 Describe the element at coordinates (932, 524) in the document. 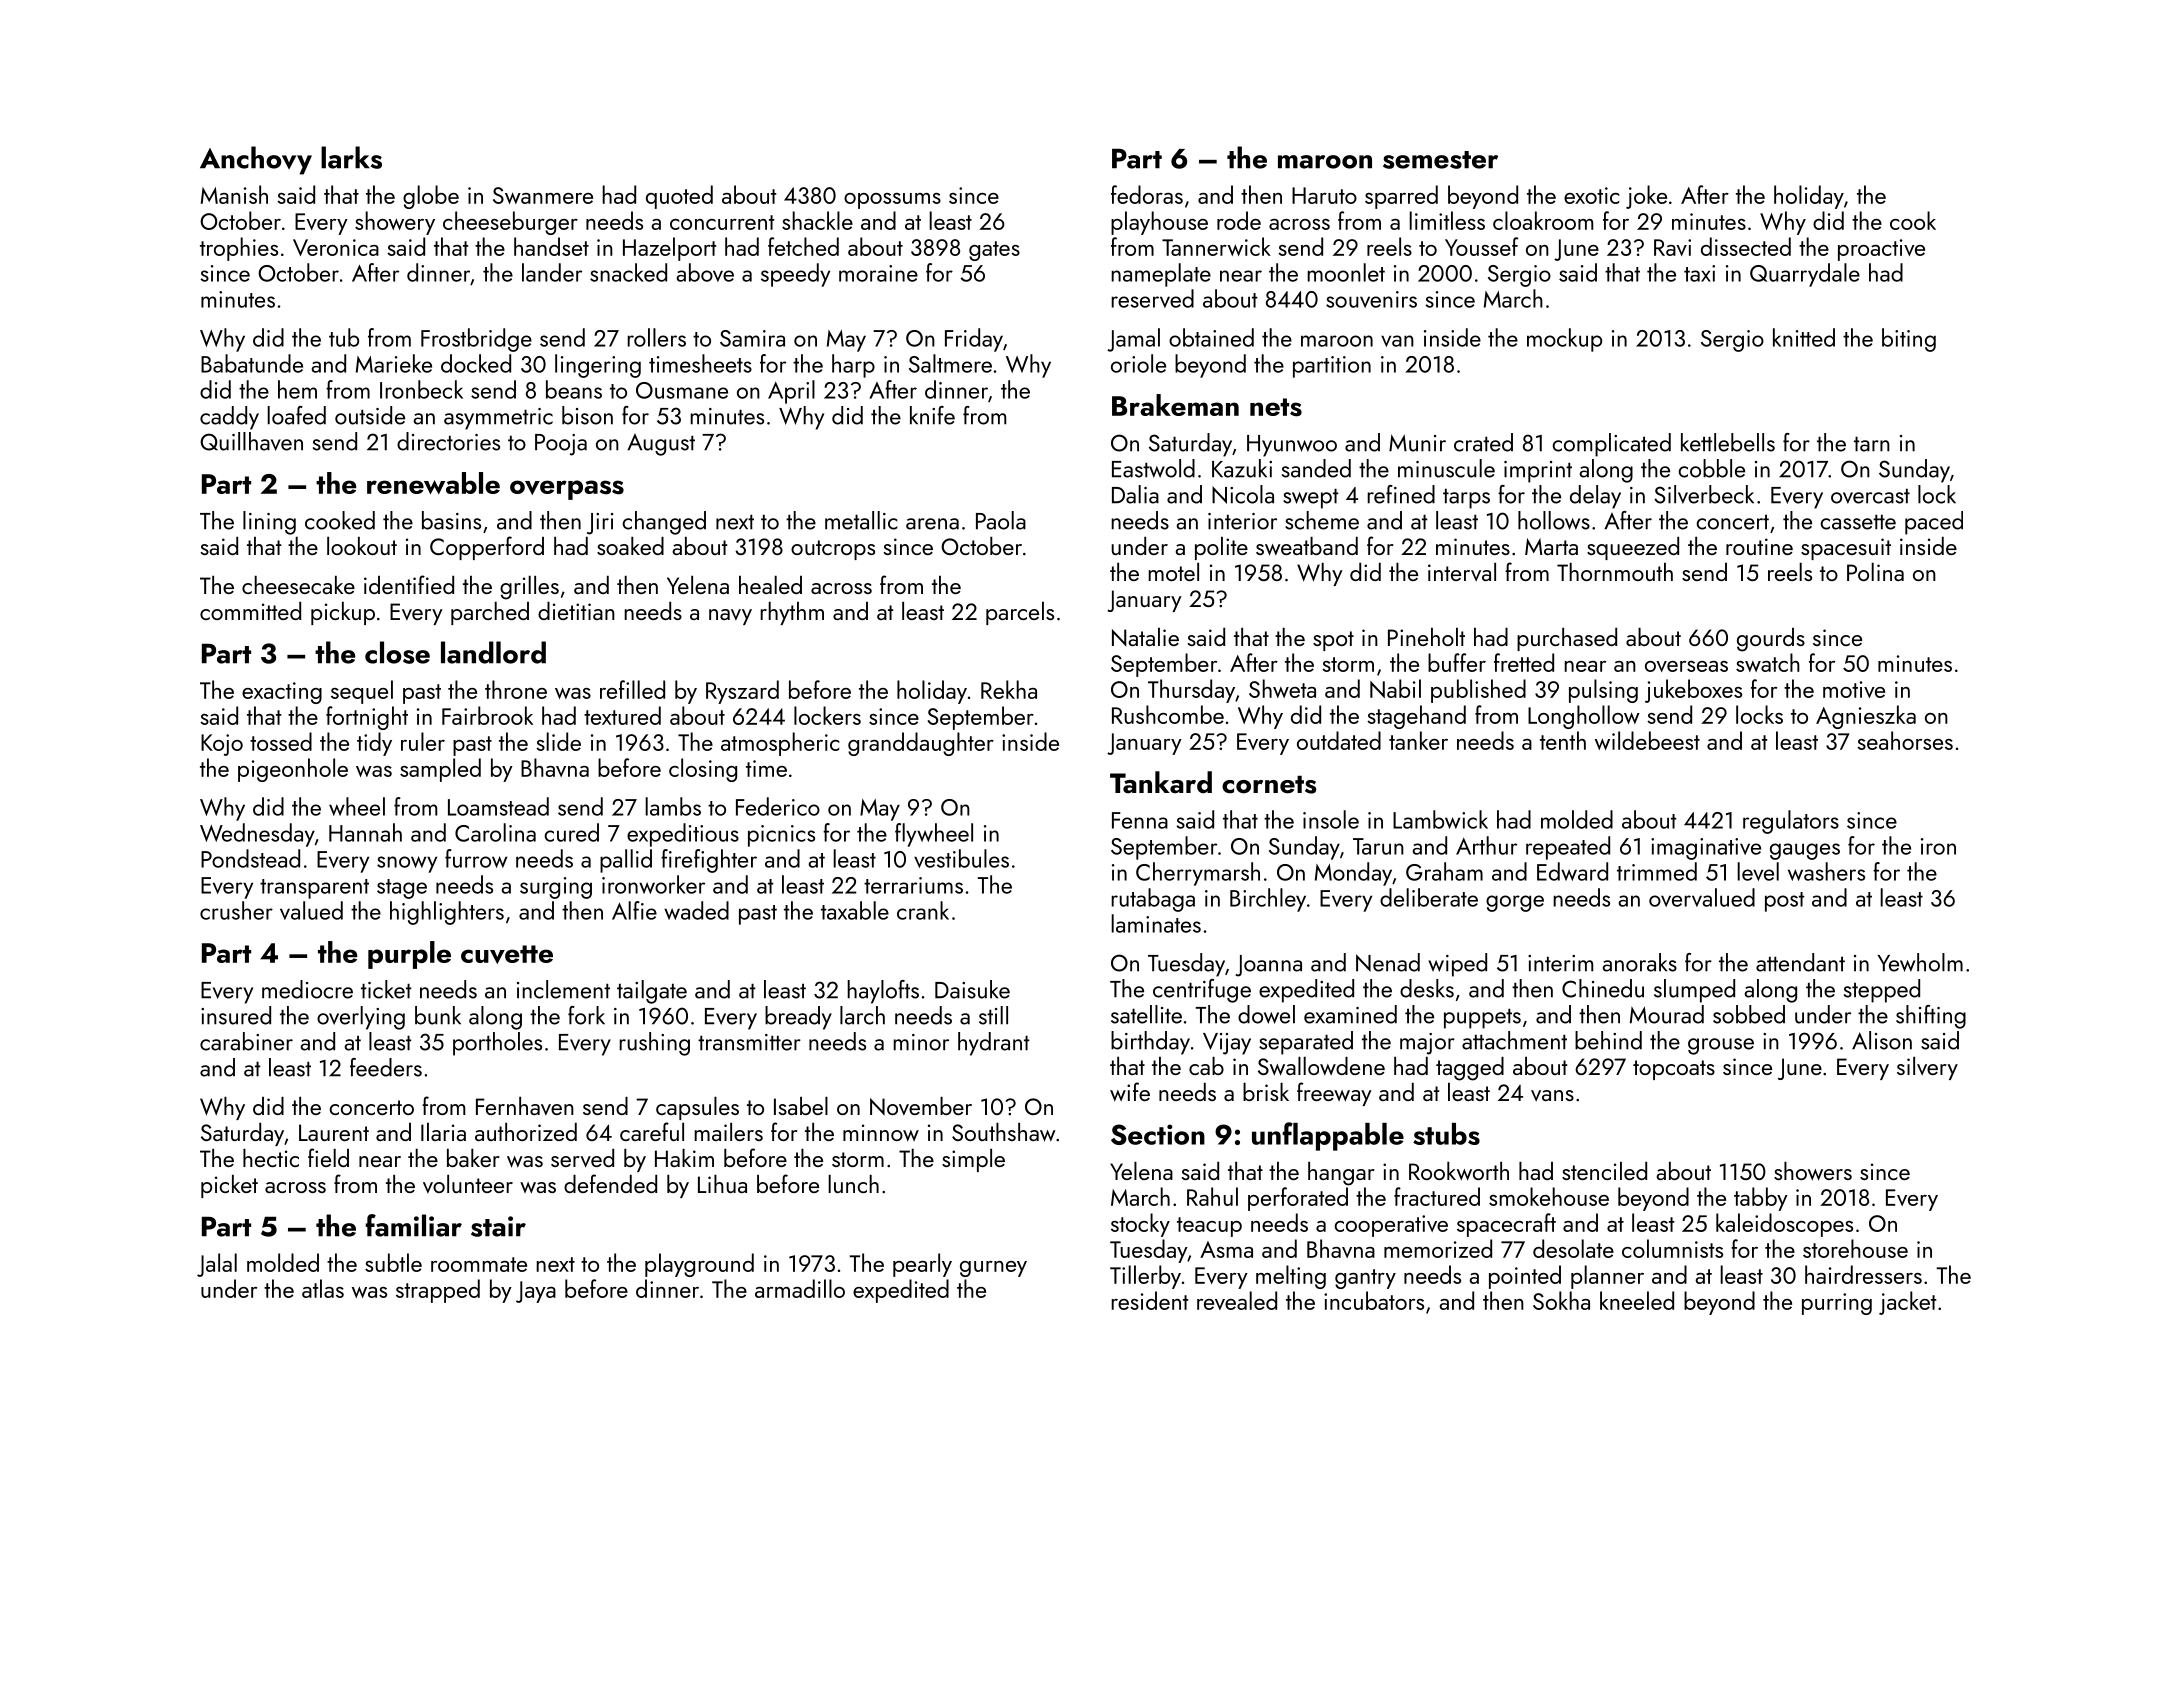

I see `arena` at that location.
